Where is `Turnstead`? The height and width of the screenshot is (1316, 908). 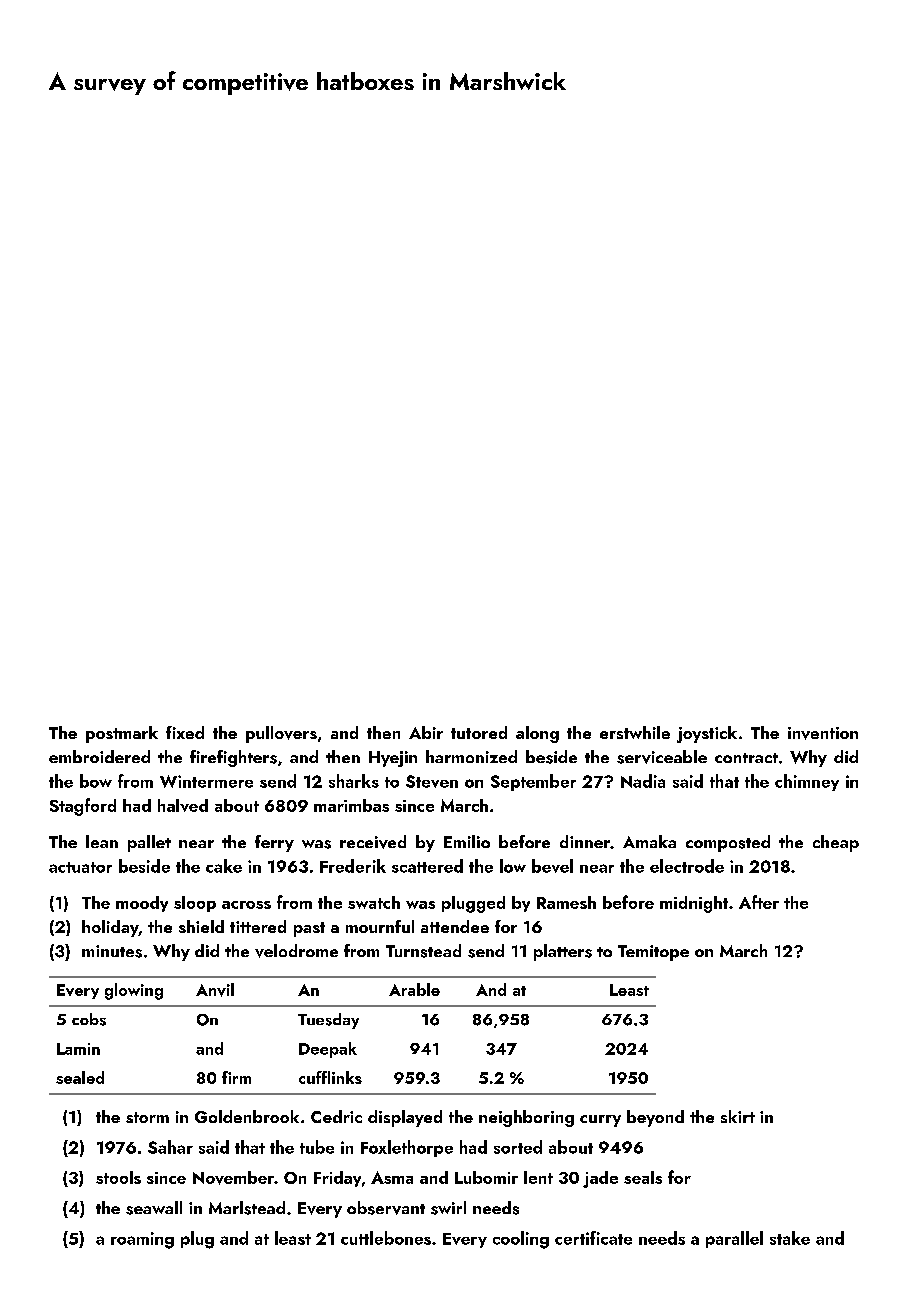 Turnstead is located at coordinates (423, 951).
